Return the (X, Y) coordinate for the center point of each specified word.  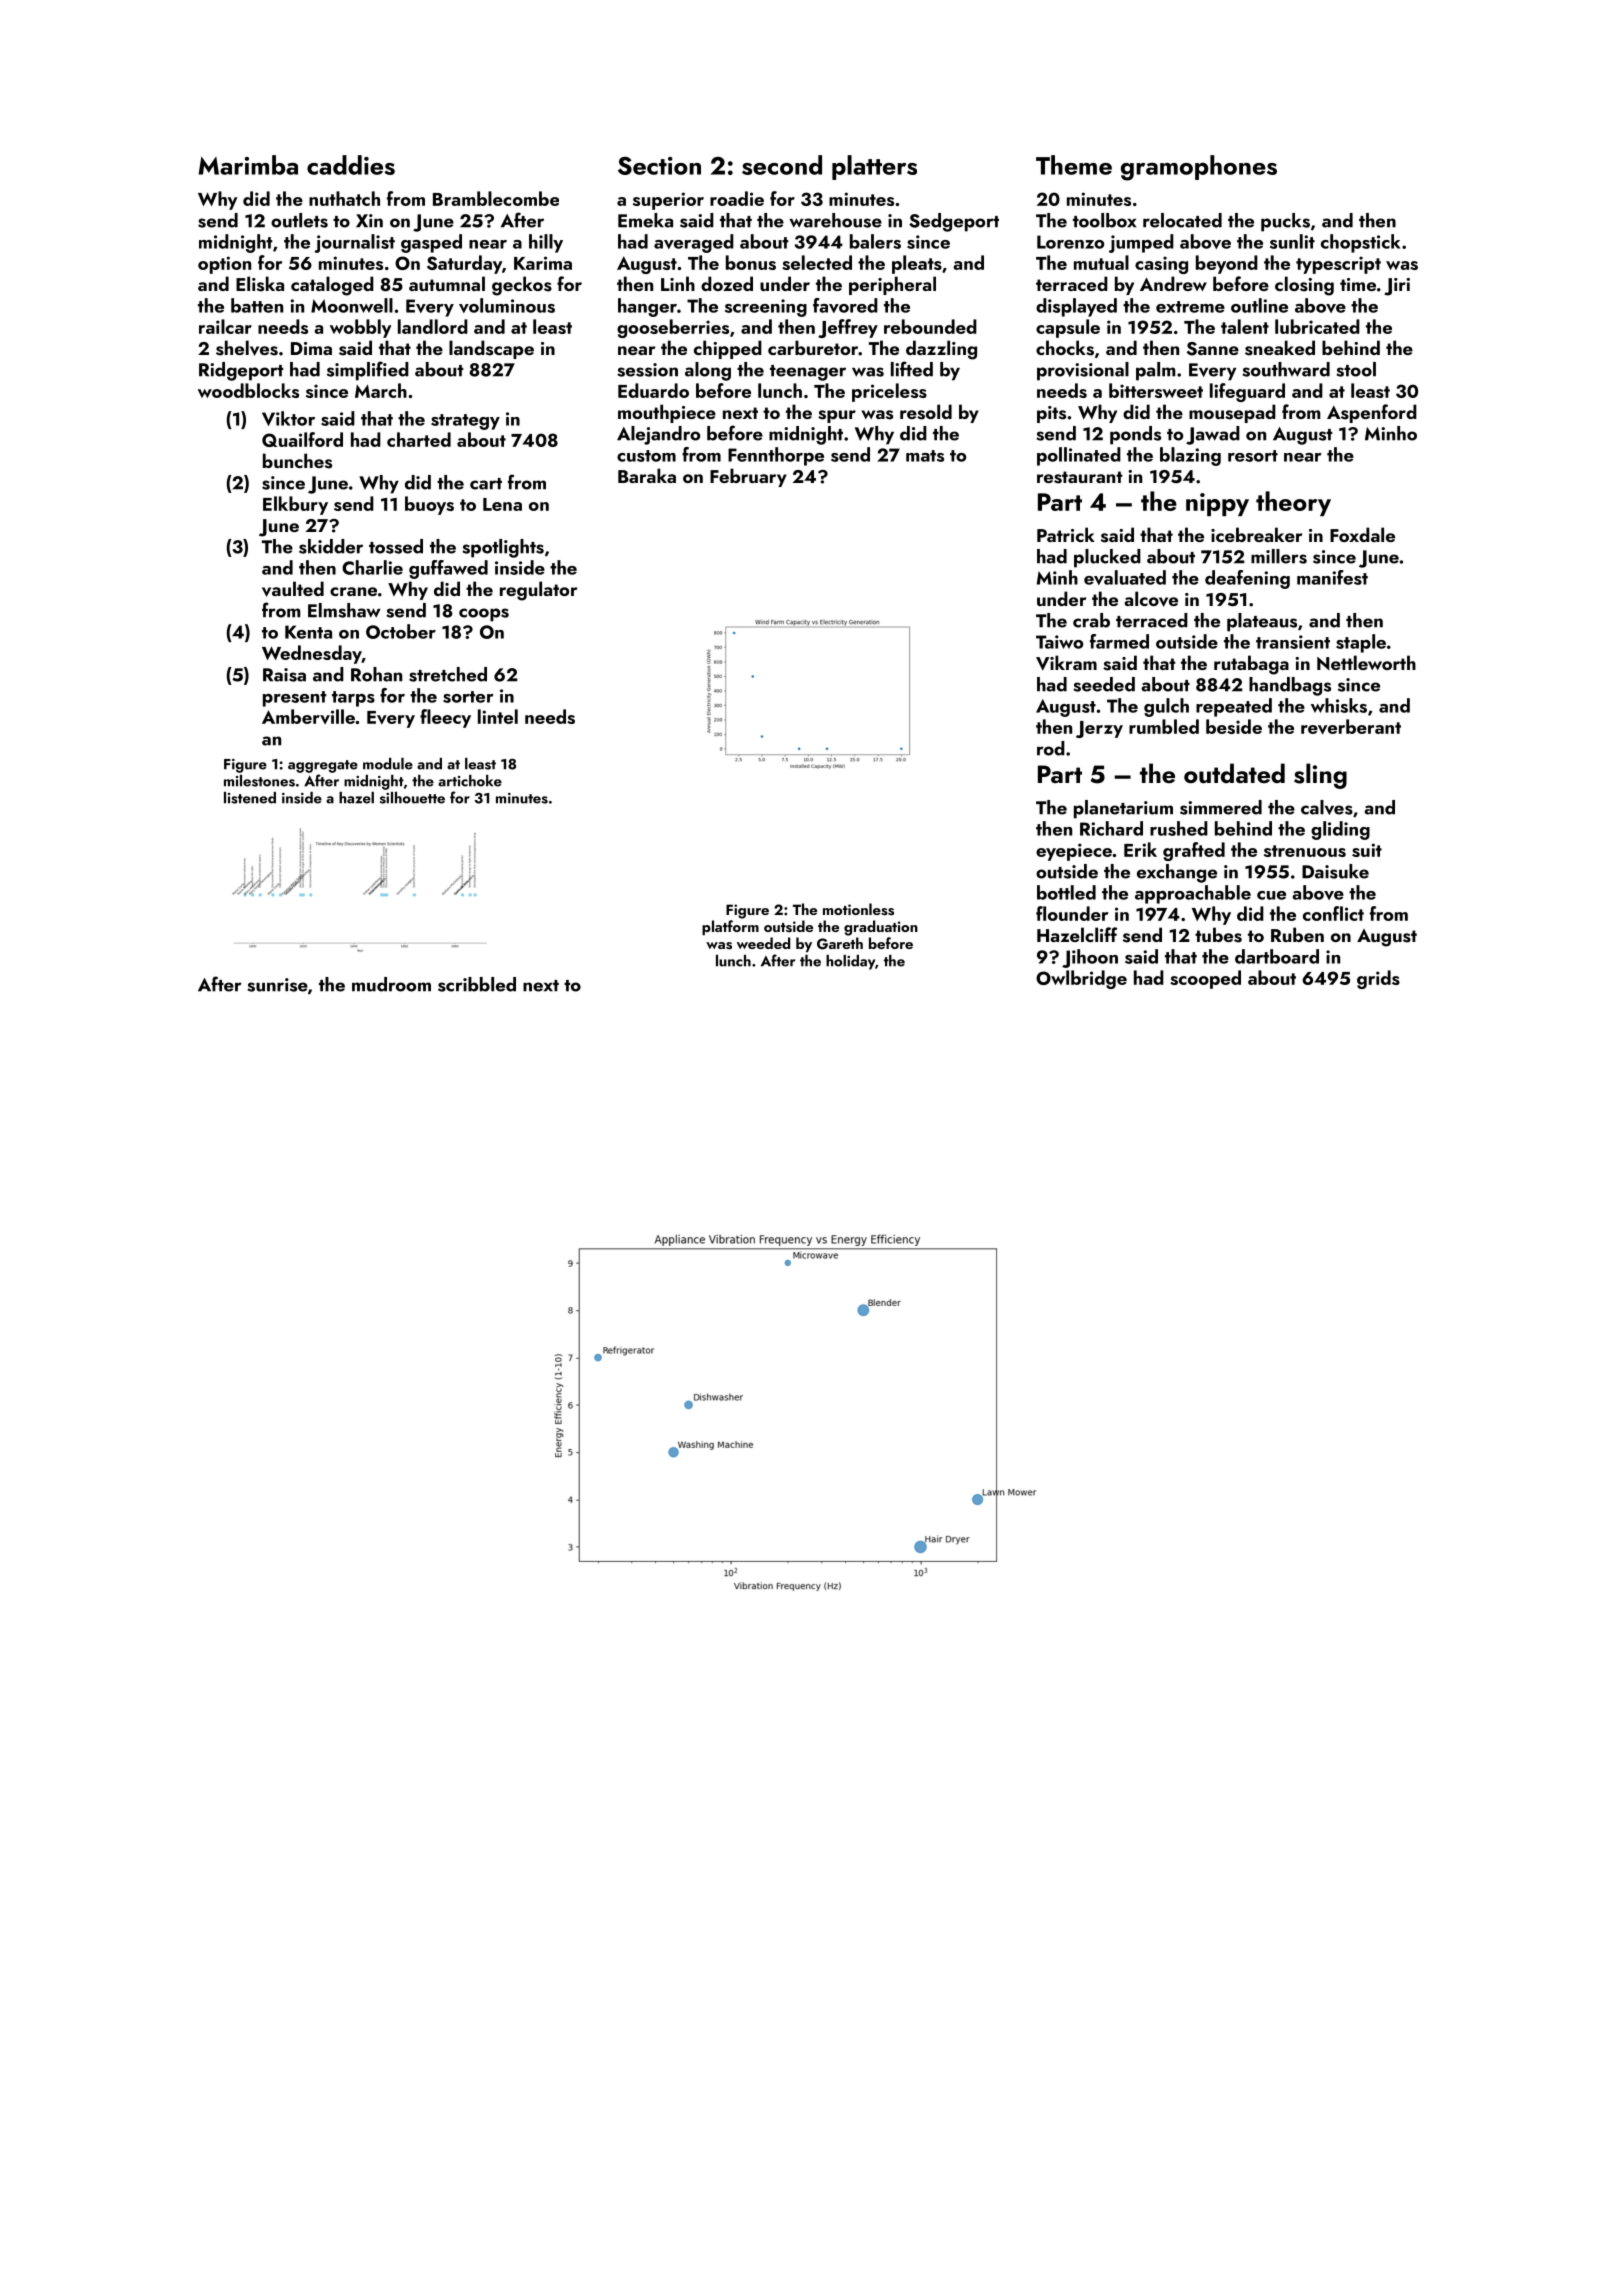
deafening (1247, 579)
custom (646, 456)
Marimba (248, 165)
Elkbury (295, 505)
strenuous (1305, 851)
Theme (1074, 165)
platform (730, 927)
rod (1051, 748)
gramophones (1199, 168)
